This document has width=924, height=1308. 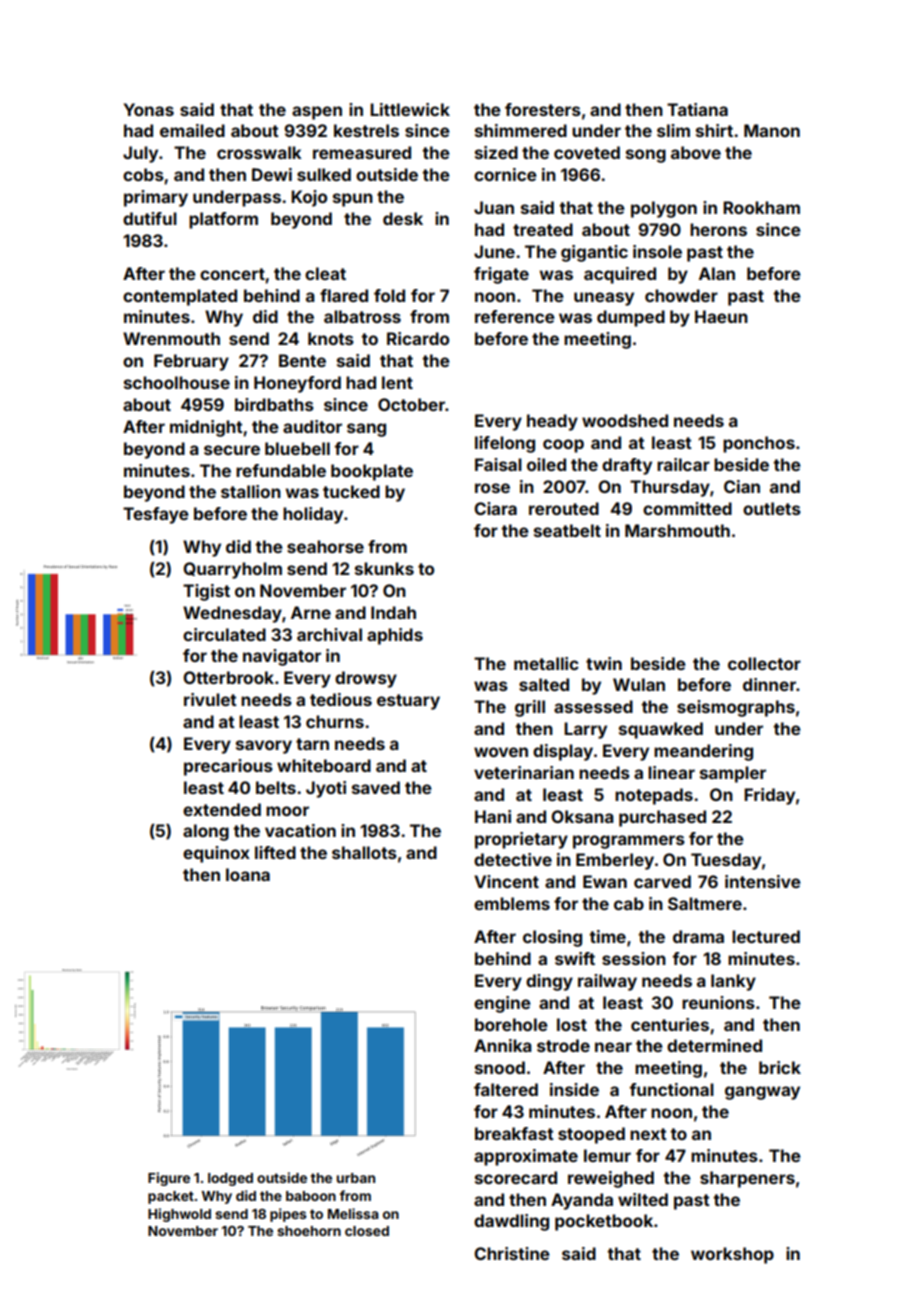 What do you see at coordinates (501, 275) in the document?
I see `frigate` at bounding box center [501, 275].
